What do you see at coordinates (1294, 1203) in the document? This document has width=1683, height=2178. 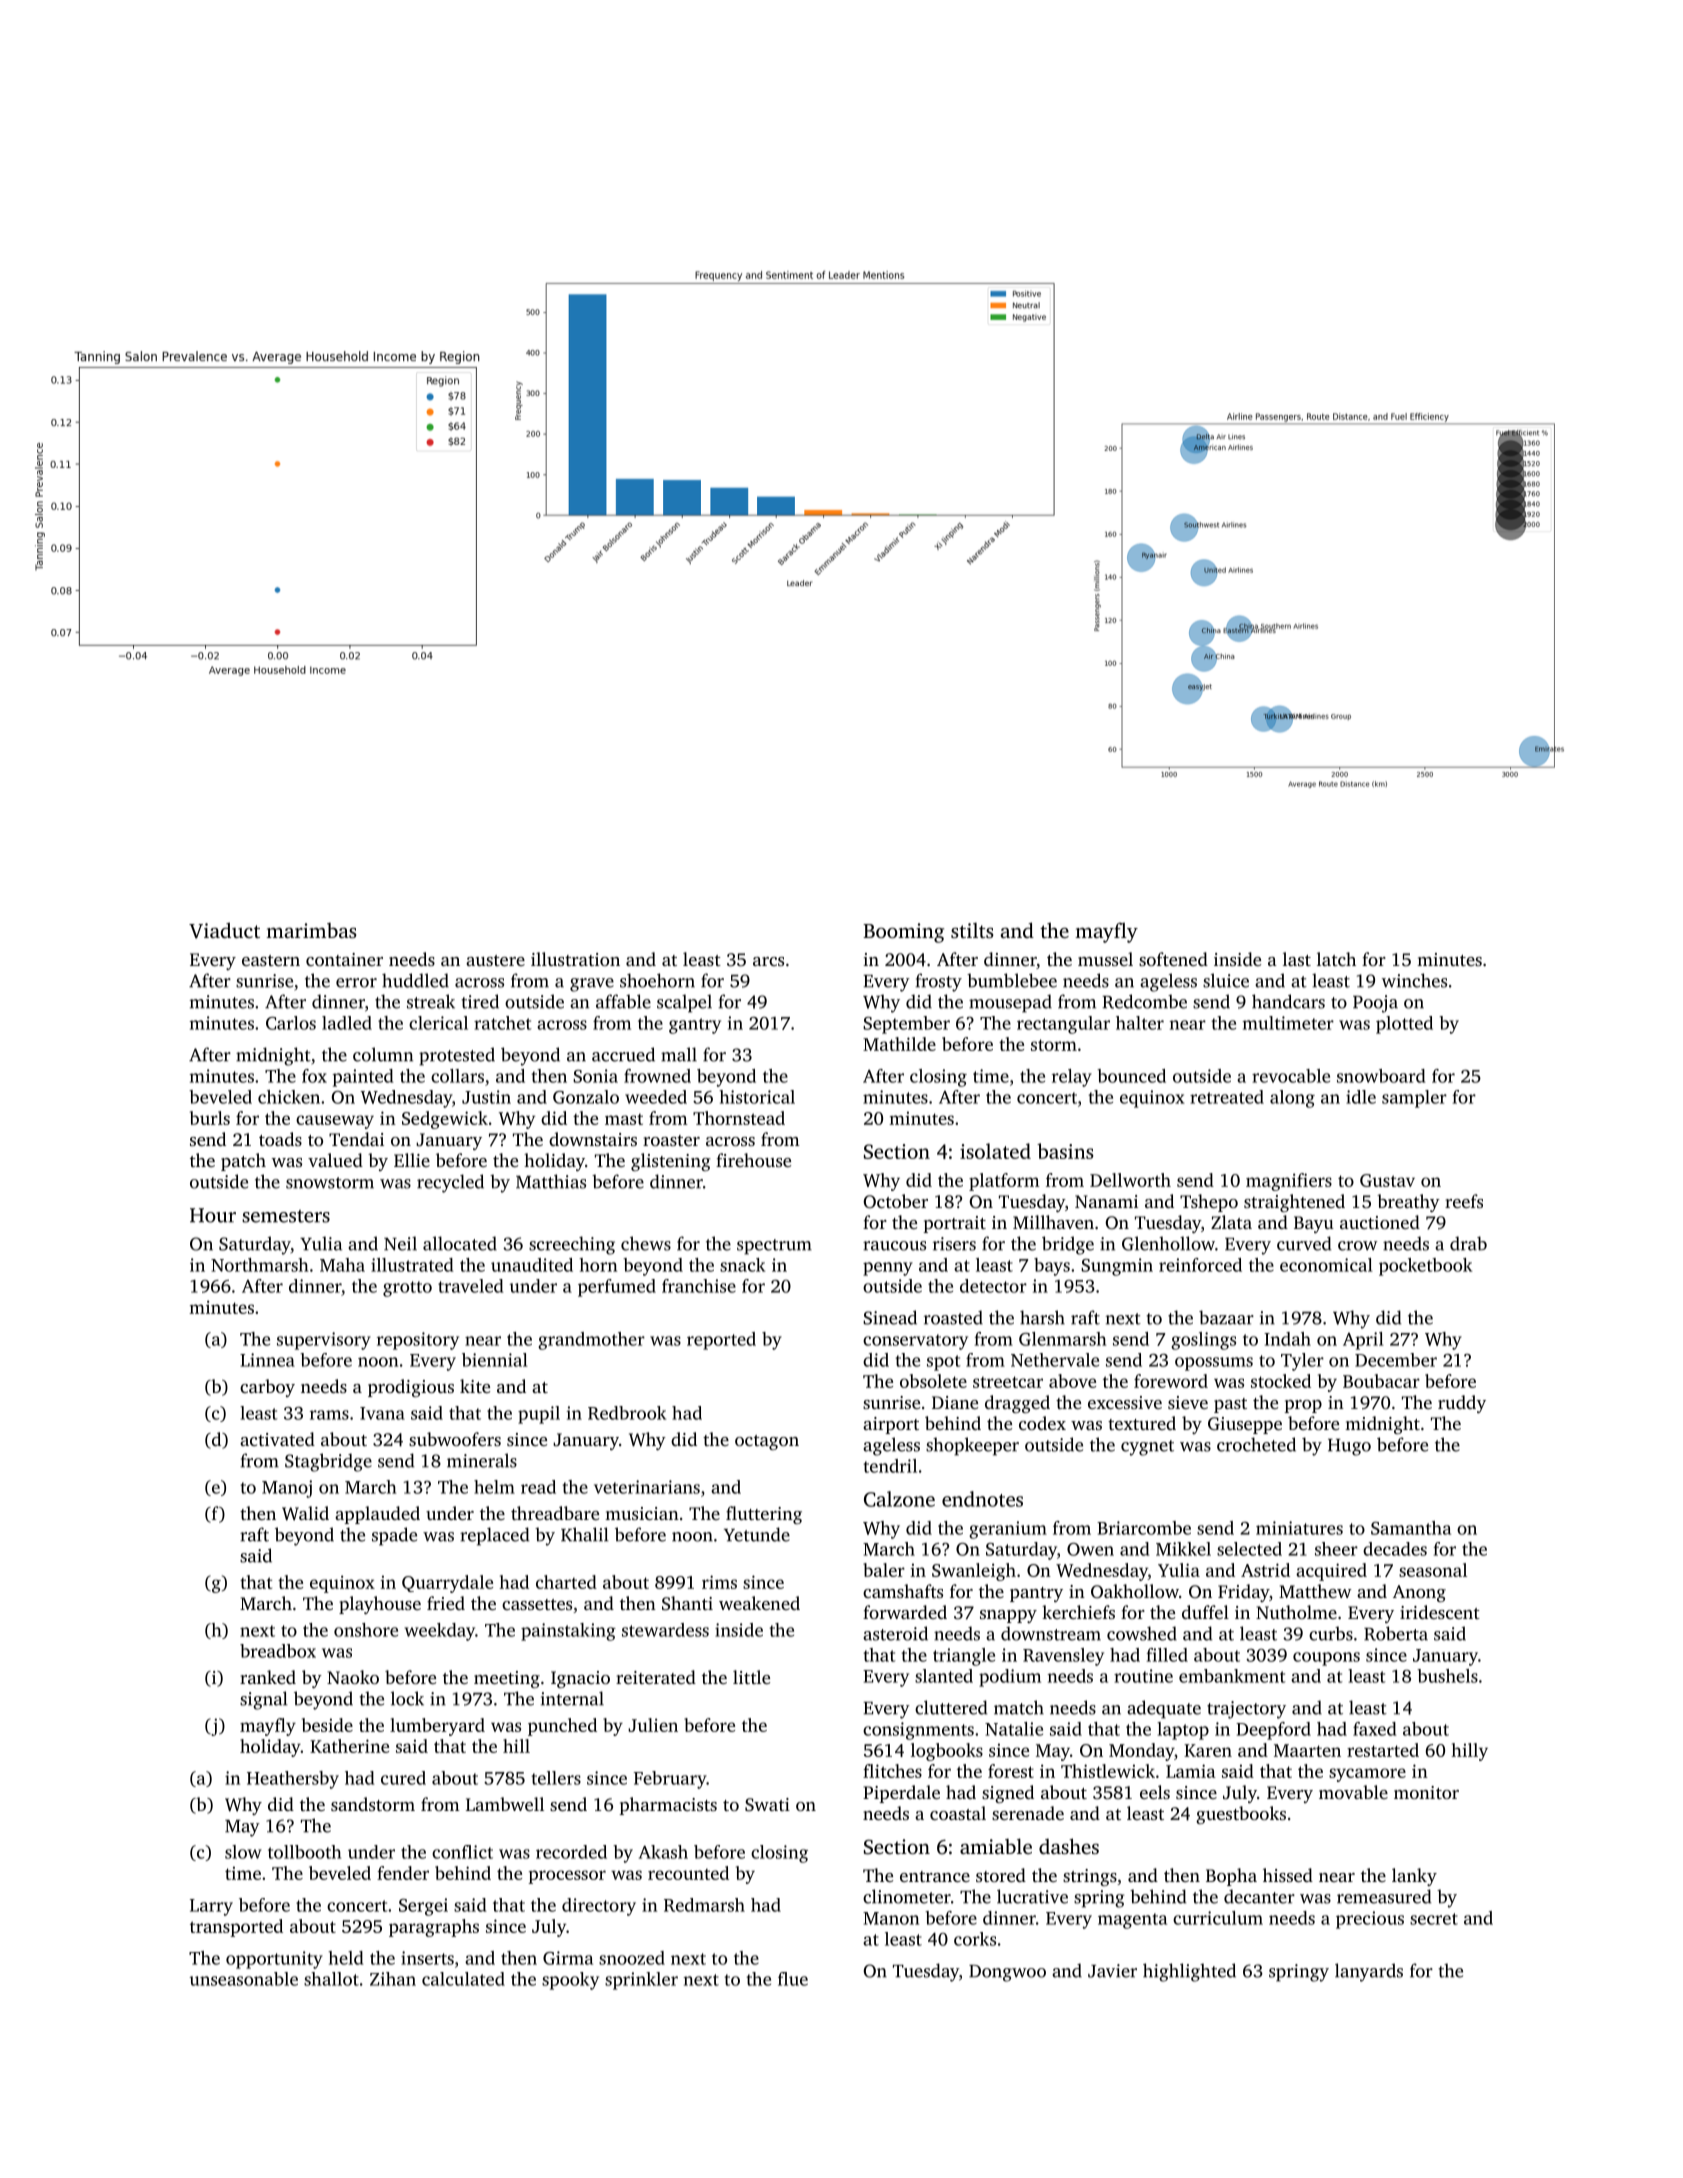 I see `straightened` at bounding box center [1294, 1203].
